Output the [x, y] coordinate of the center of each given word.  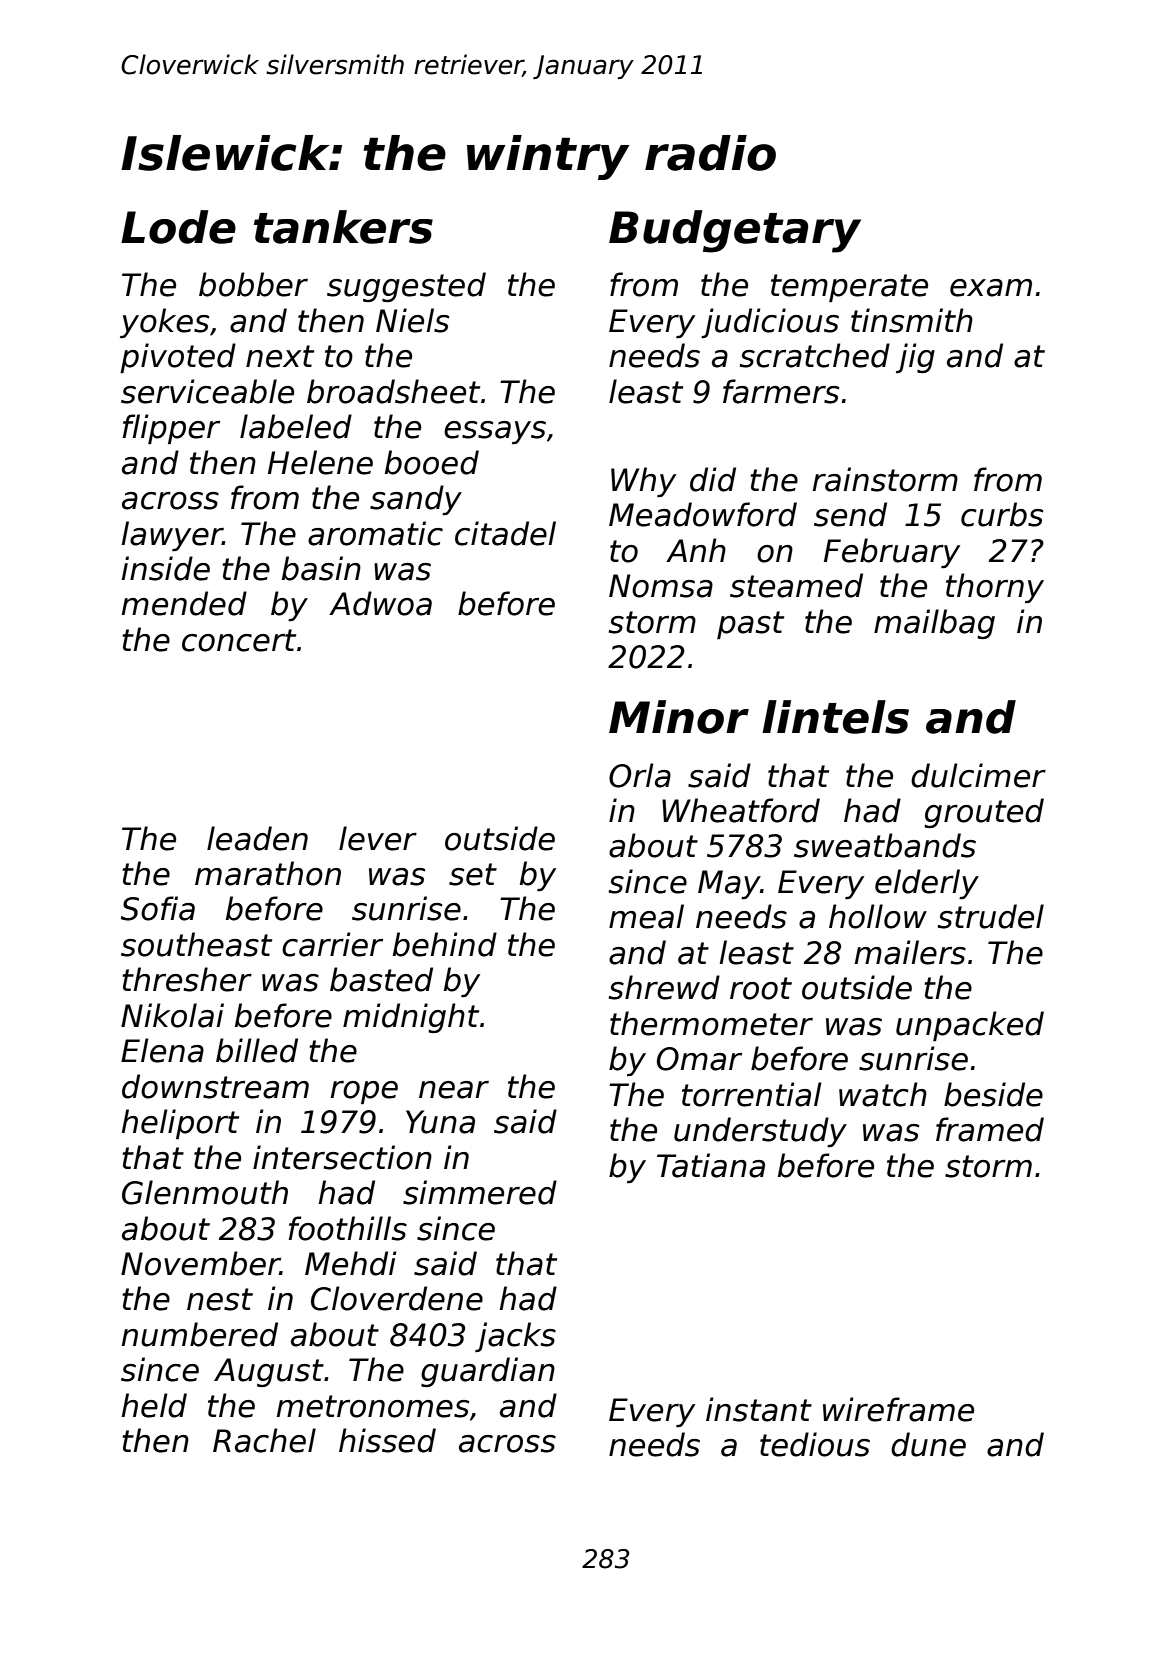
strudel [991, 916]
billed [257, 1050]
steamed [796, 585]
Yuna [440, 1122]
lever [378, 838]
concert [239, 640]
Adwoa [380, 603]
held [154, 1405]
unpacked [970, 1026]
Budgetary [735, 231]
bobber [253, 284]
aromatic [375, 533]
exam [991, 288]
